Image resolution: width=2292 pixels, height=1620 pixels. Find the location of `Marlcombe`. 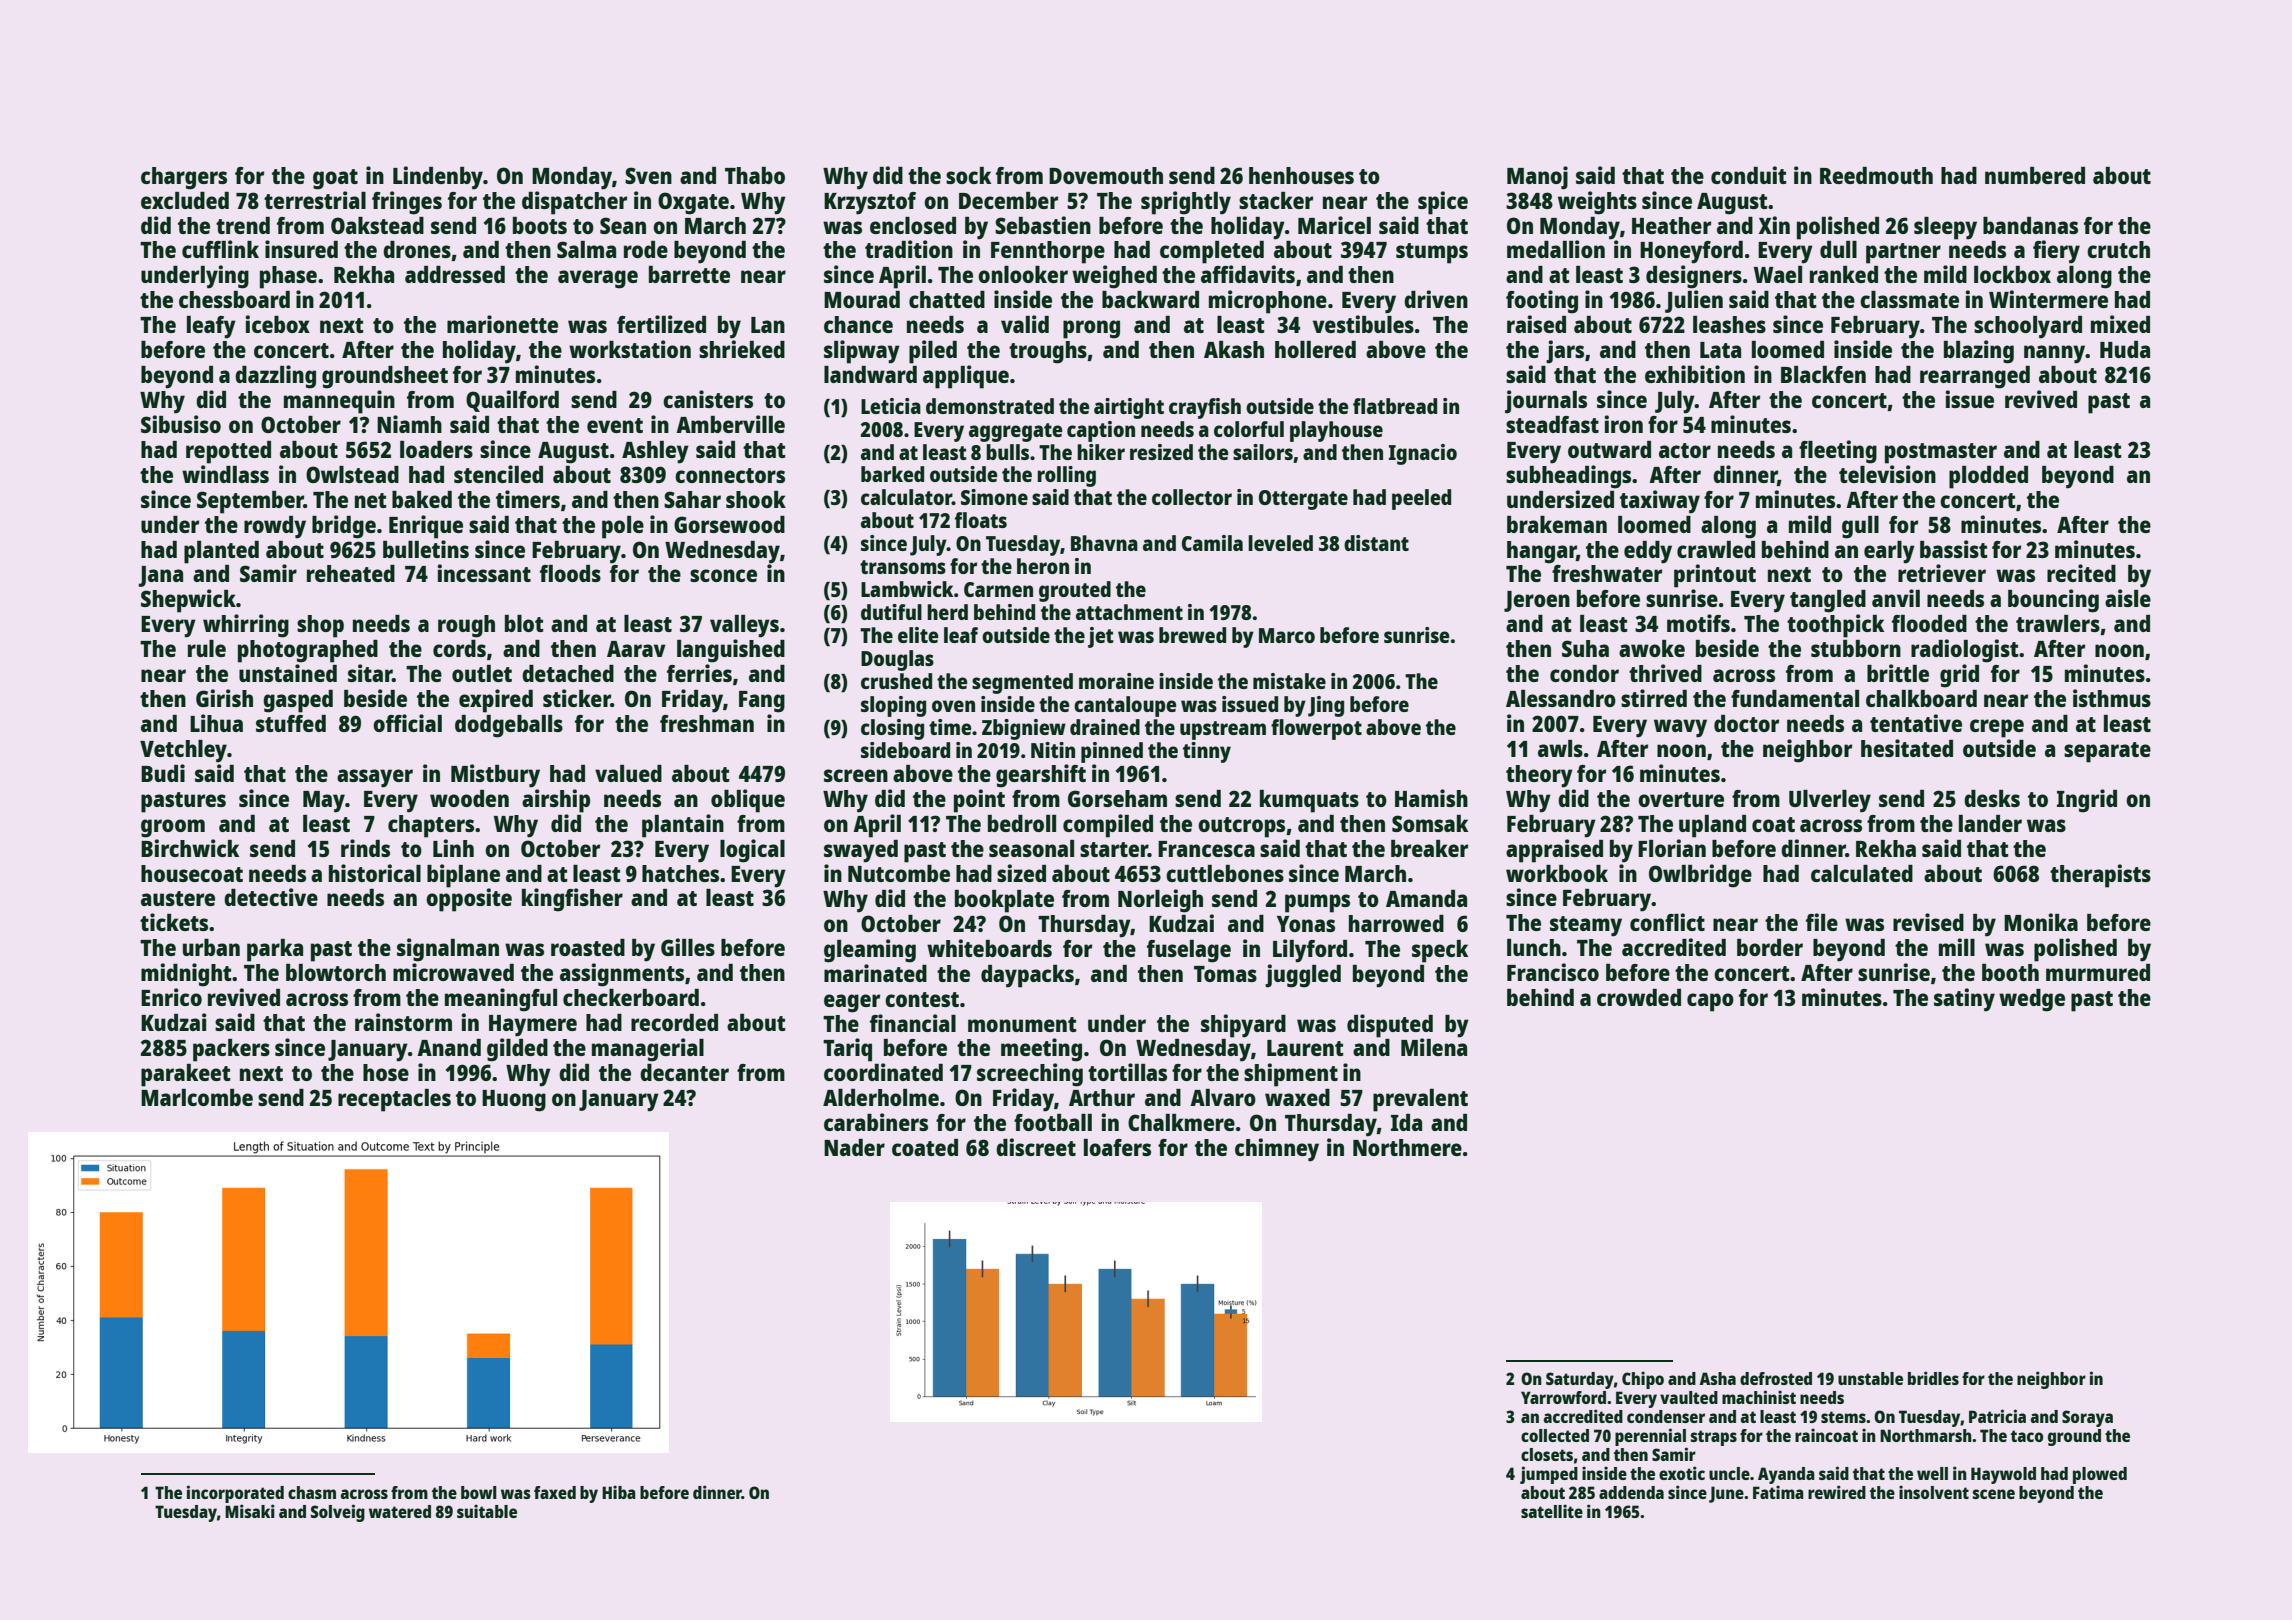

Marlcombe is located at coordinates (197, 1097).
